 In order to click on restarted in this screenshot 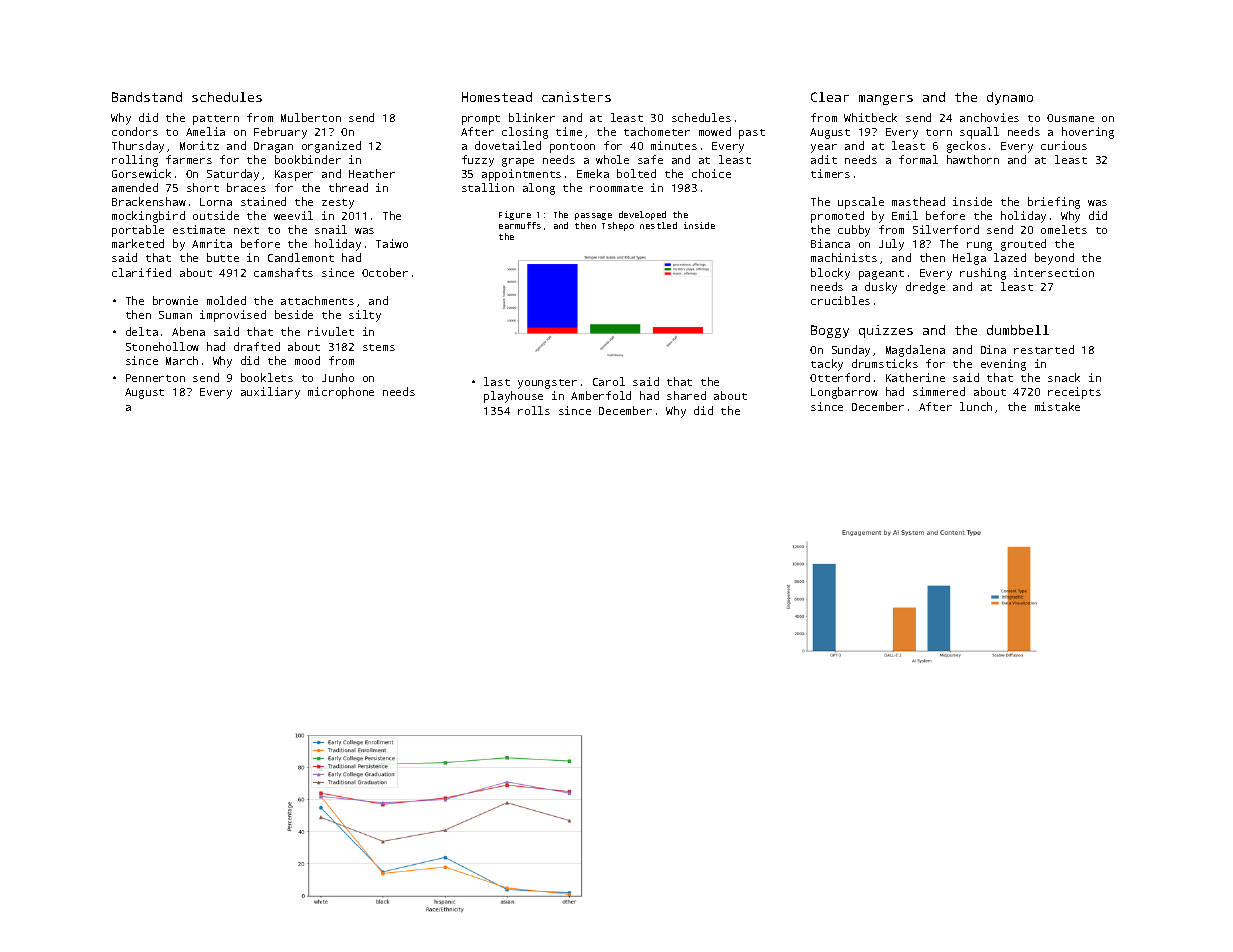, I will do `click(1044, 349)`.
